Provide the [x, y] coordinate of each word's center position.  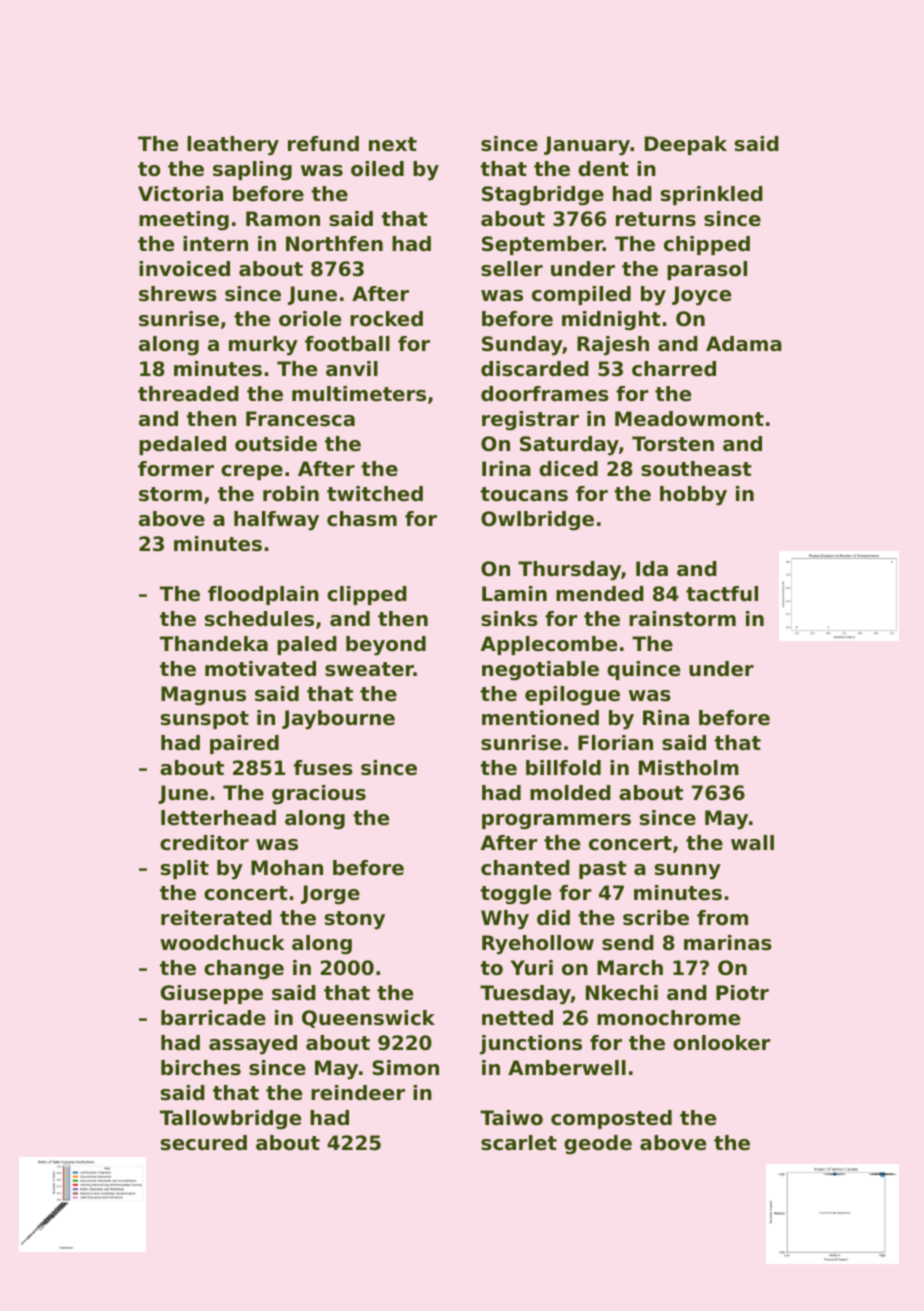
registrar [530, 421]
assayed [253, 1045]
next [393, 144]
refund [323, 144]
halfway [276, 521]
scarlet [519, 1143]
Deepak [686, 145]
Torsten [673, 444]
